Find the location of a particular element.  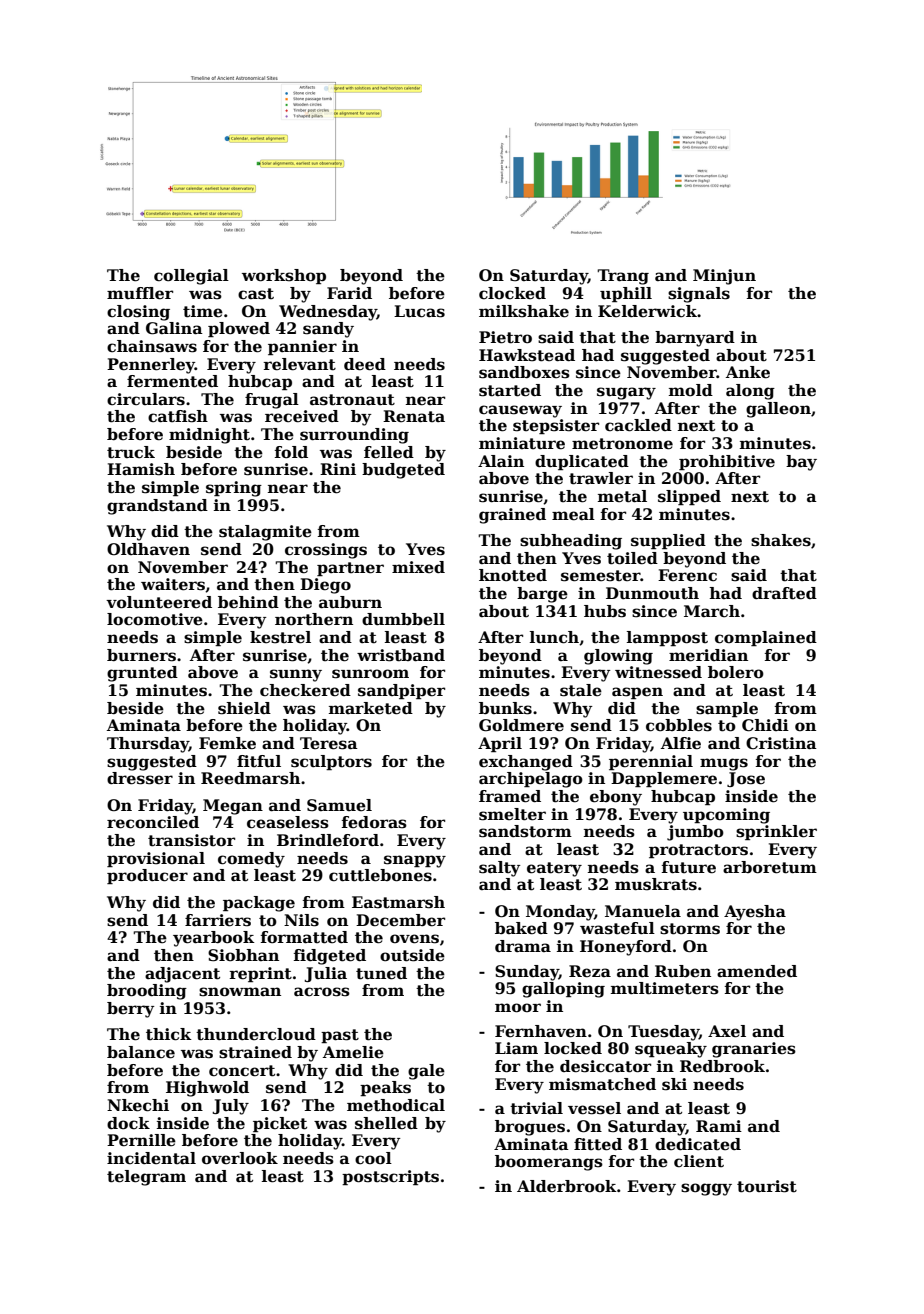

drama is located at coordinates (523, 946).
